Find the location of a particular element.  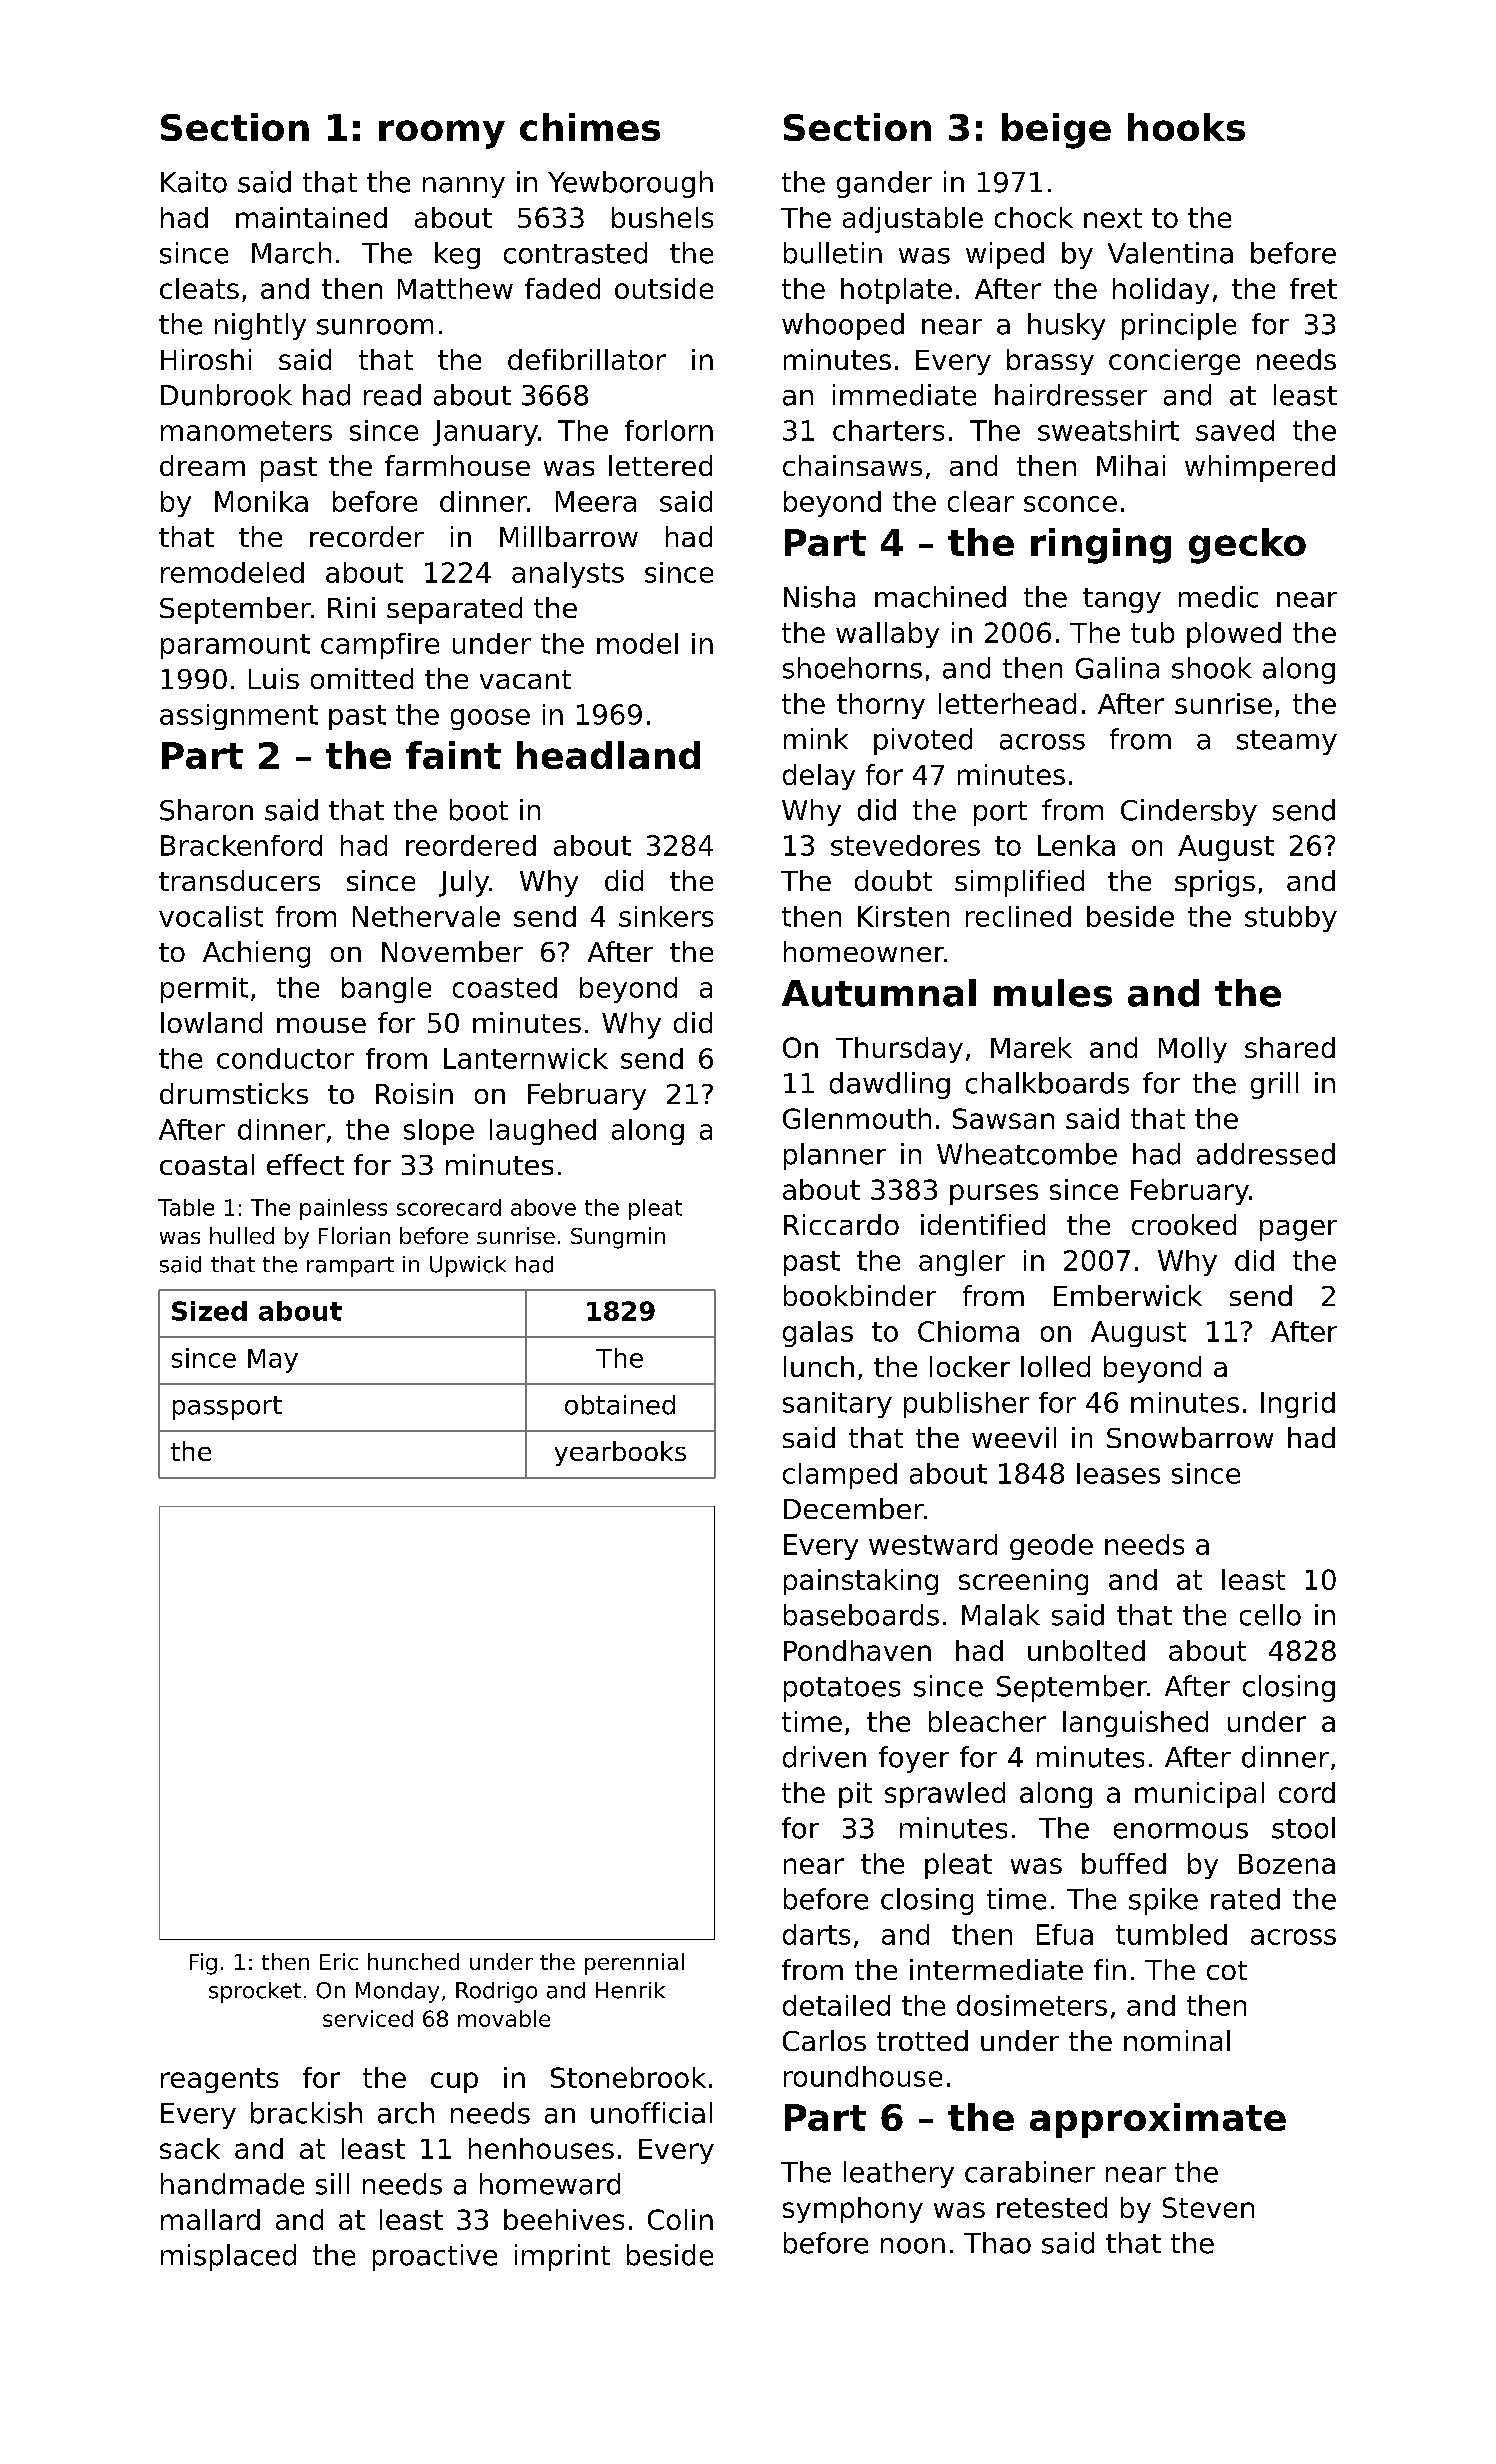

whooped is located at coordinates (843, 326).
